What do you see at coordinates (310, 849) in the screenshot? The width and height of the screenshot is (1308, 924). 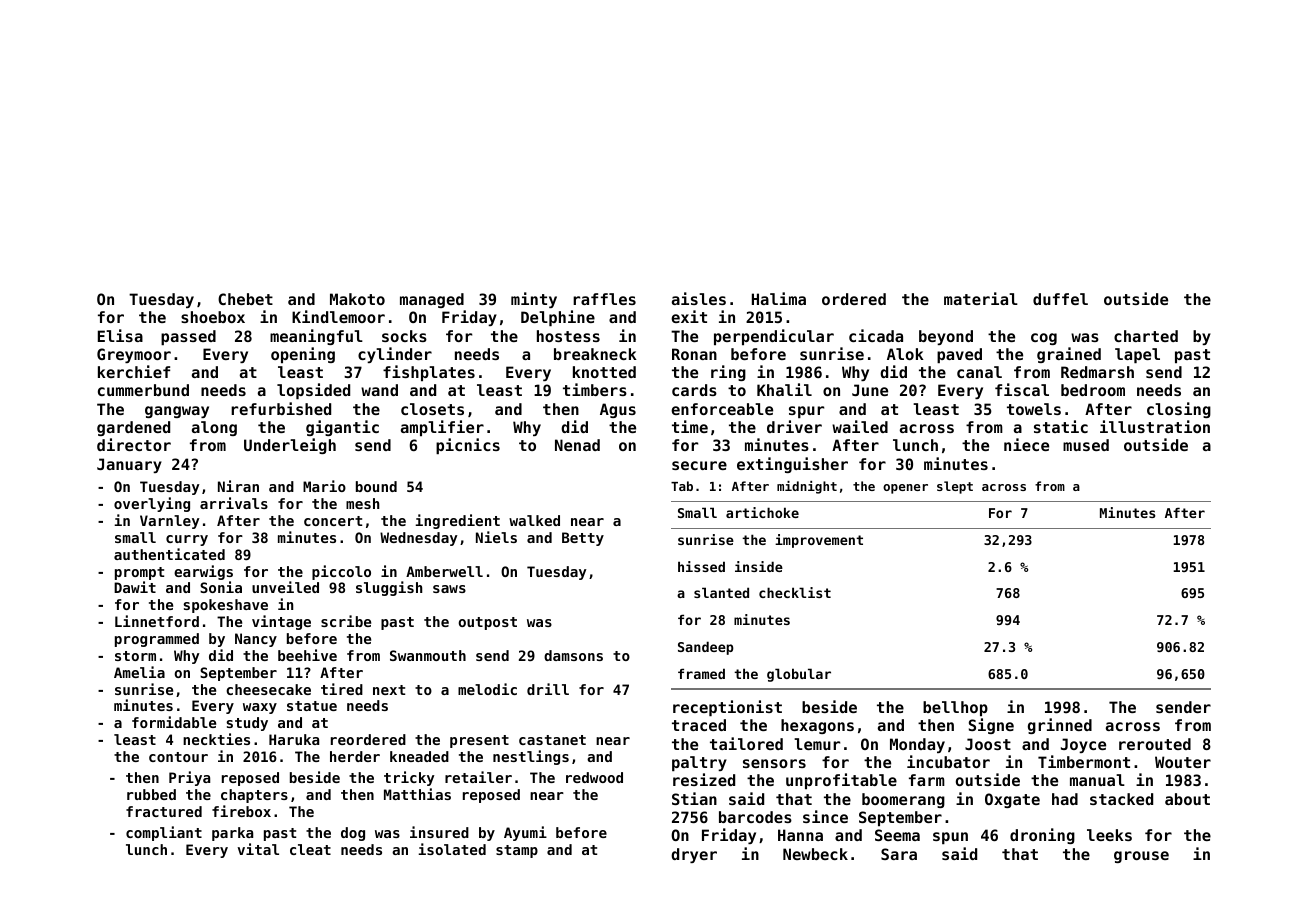 I see `cleat` at bounding box center [310, 849].
